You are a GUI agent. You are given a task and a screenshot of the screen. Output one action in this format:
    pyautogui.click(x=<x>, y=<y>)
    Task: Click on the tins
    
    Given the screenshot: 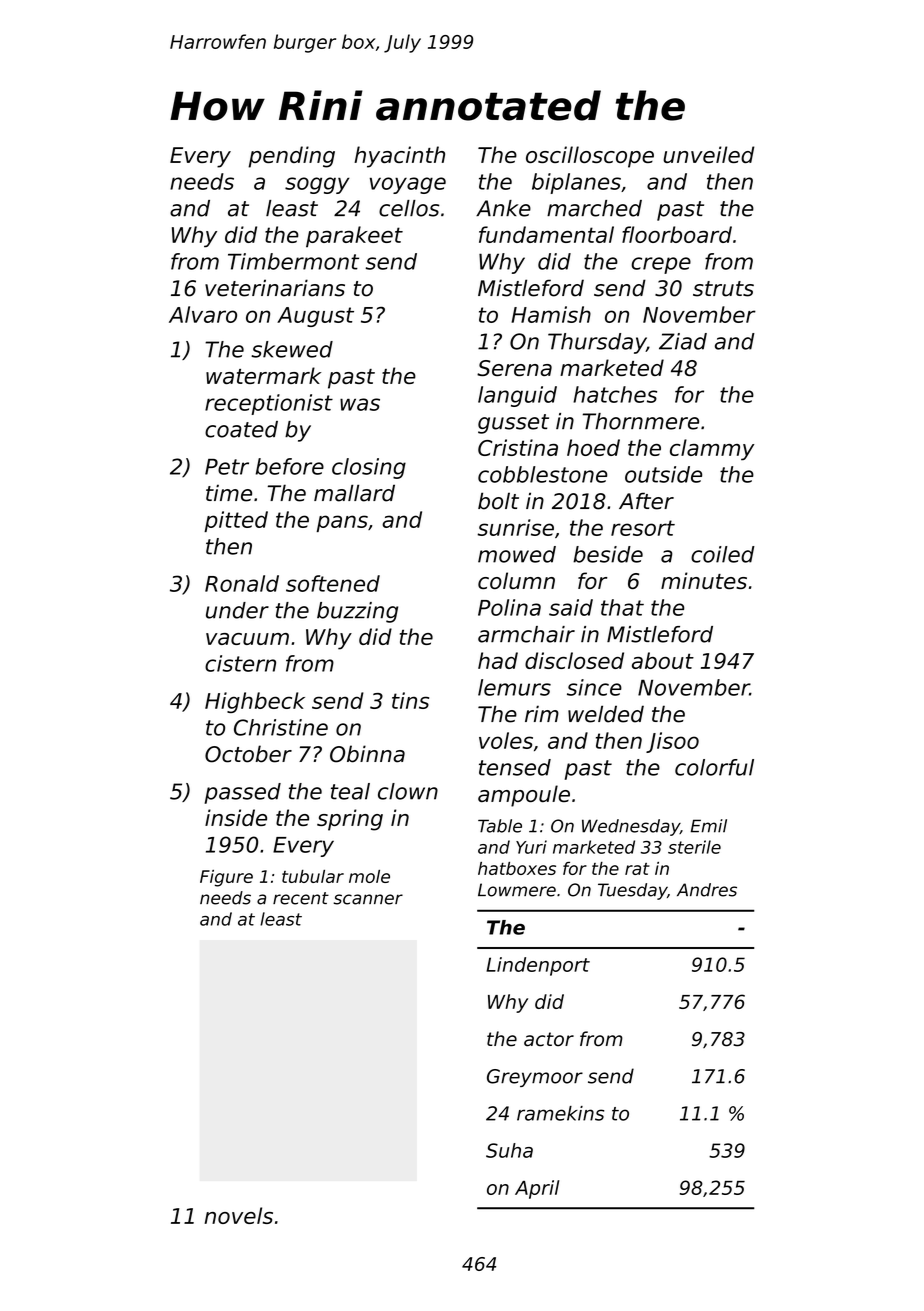 What is the action you would take?
    pyautogui.click(x=410, y=700)
